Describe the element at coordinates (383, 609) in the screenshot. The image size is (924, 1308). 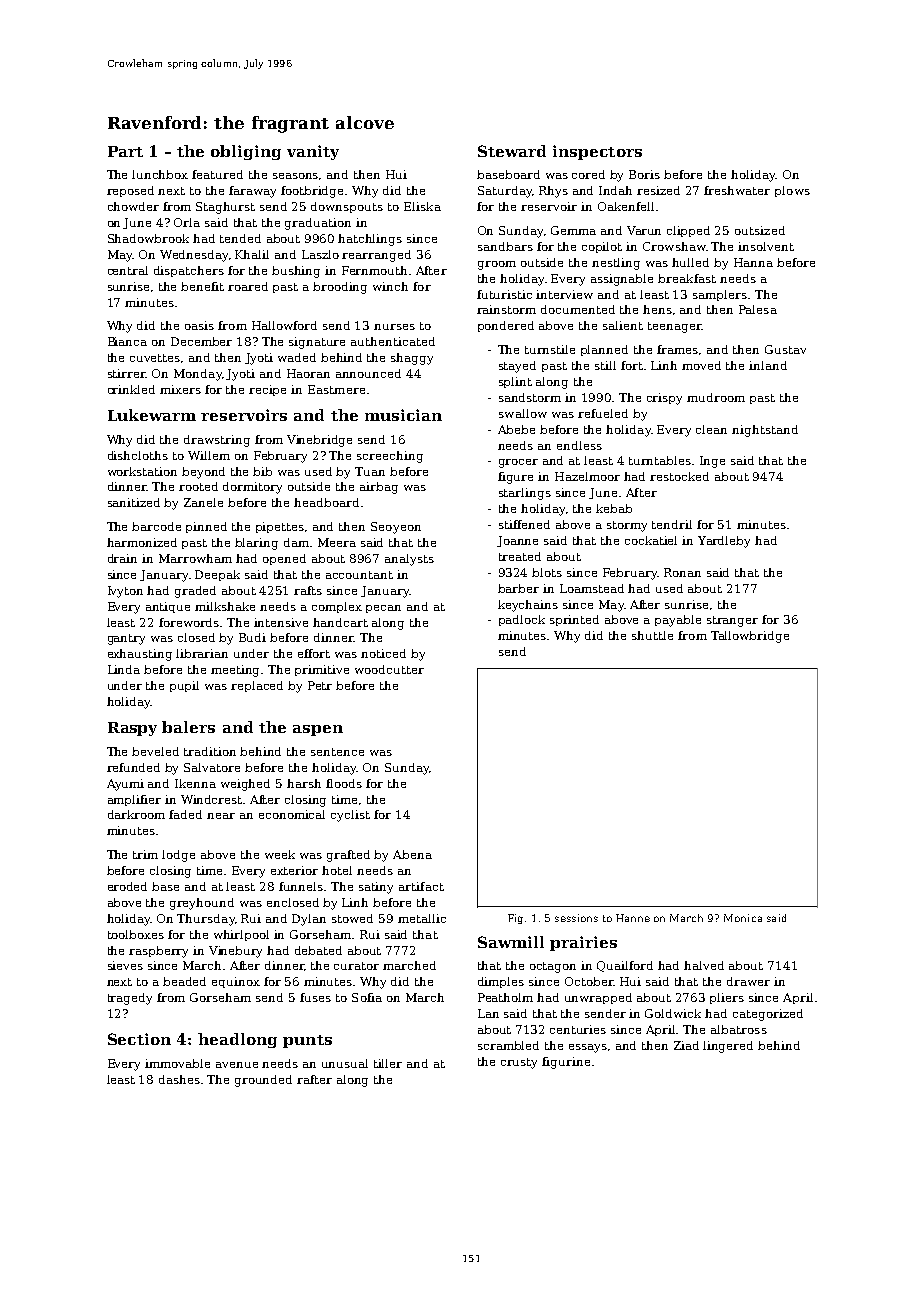
I see `pecan` at that location.
